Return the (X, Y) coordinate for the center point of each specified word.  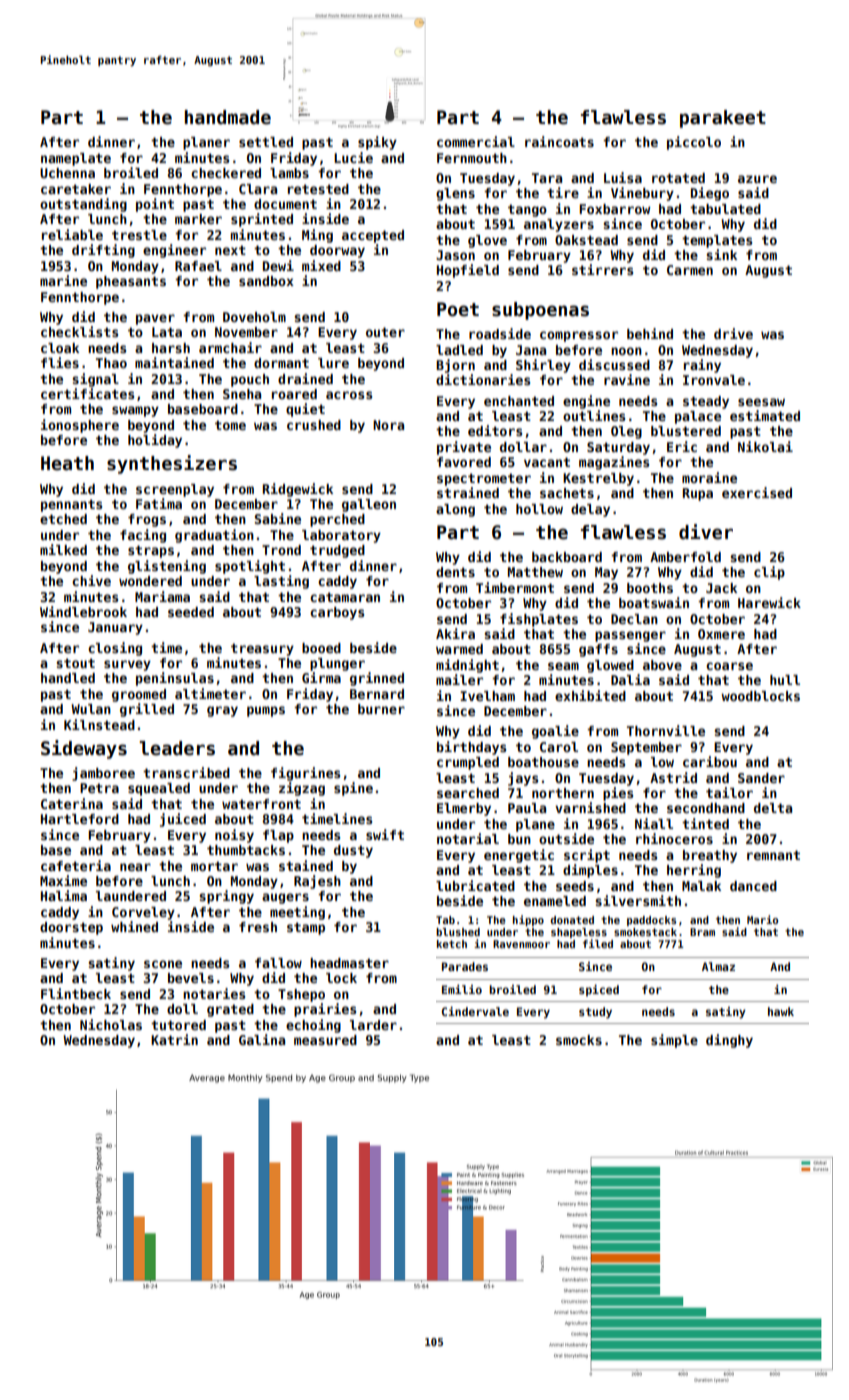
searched (468, 793)
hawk (781, 1011)
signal (95, 380)
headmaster (349, 963)
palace (698, 417)
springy (226, 897)
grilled (147, 710)
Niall (654, 823)
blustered (686, 431)
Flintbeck (76, 993)
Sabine (278, 518)
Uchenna (67, 173)
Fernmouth (472, 158)
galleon (369, 505)
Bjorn (455, 366)
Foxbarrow (614, 209)
